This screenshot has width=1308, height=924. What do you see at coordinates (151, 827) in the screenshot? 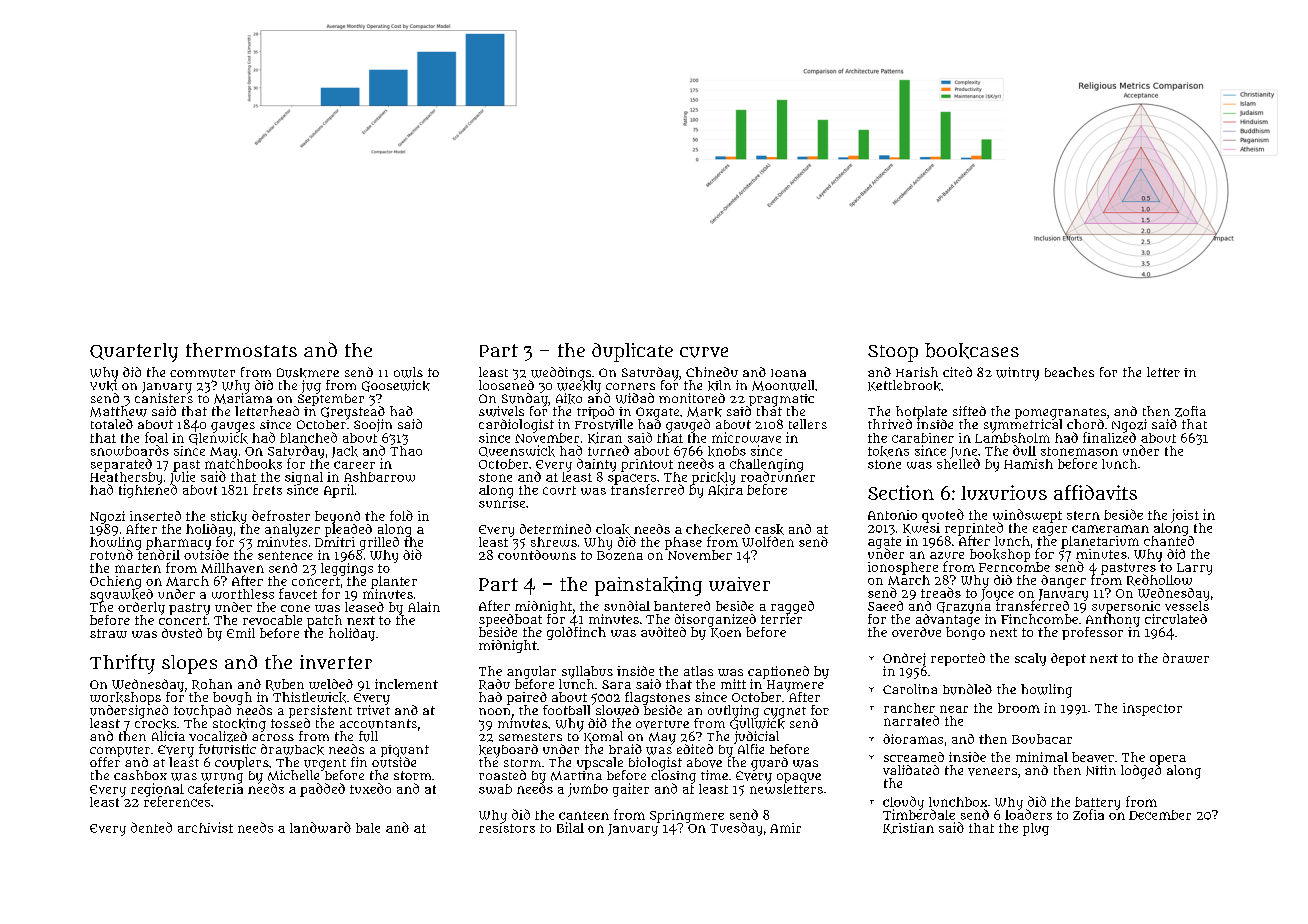
I see `dented` at bounding box center [151, 827].
